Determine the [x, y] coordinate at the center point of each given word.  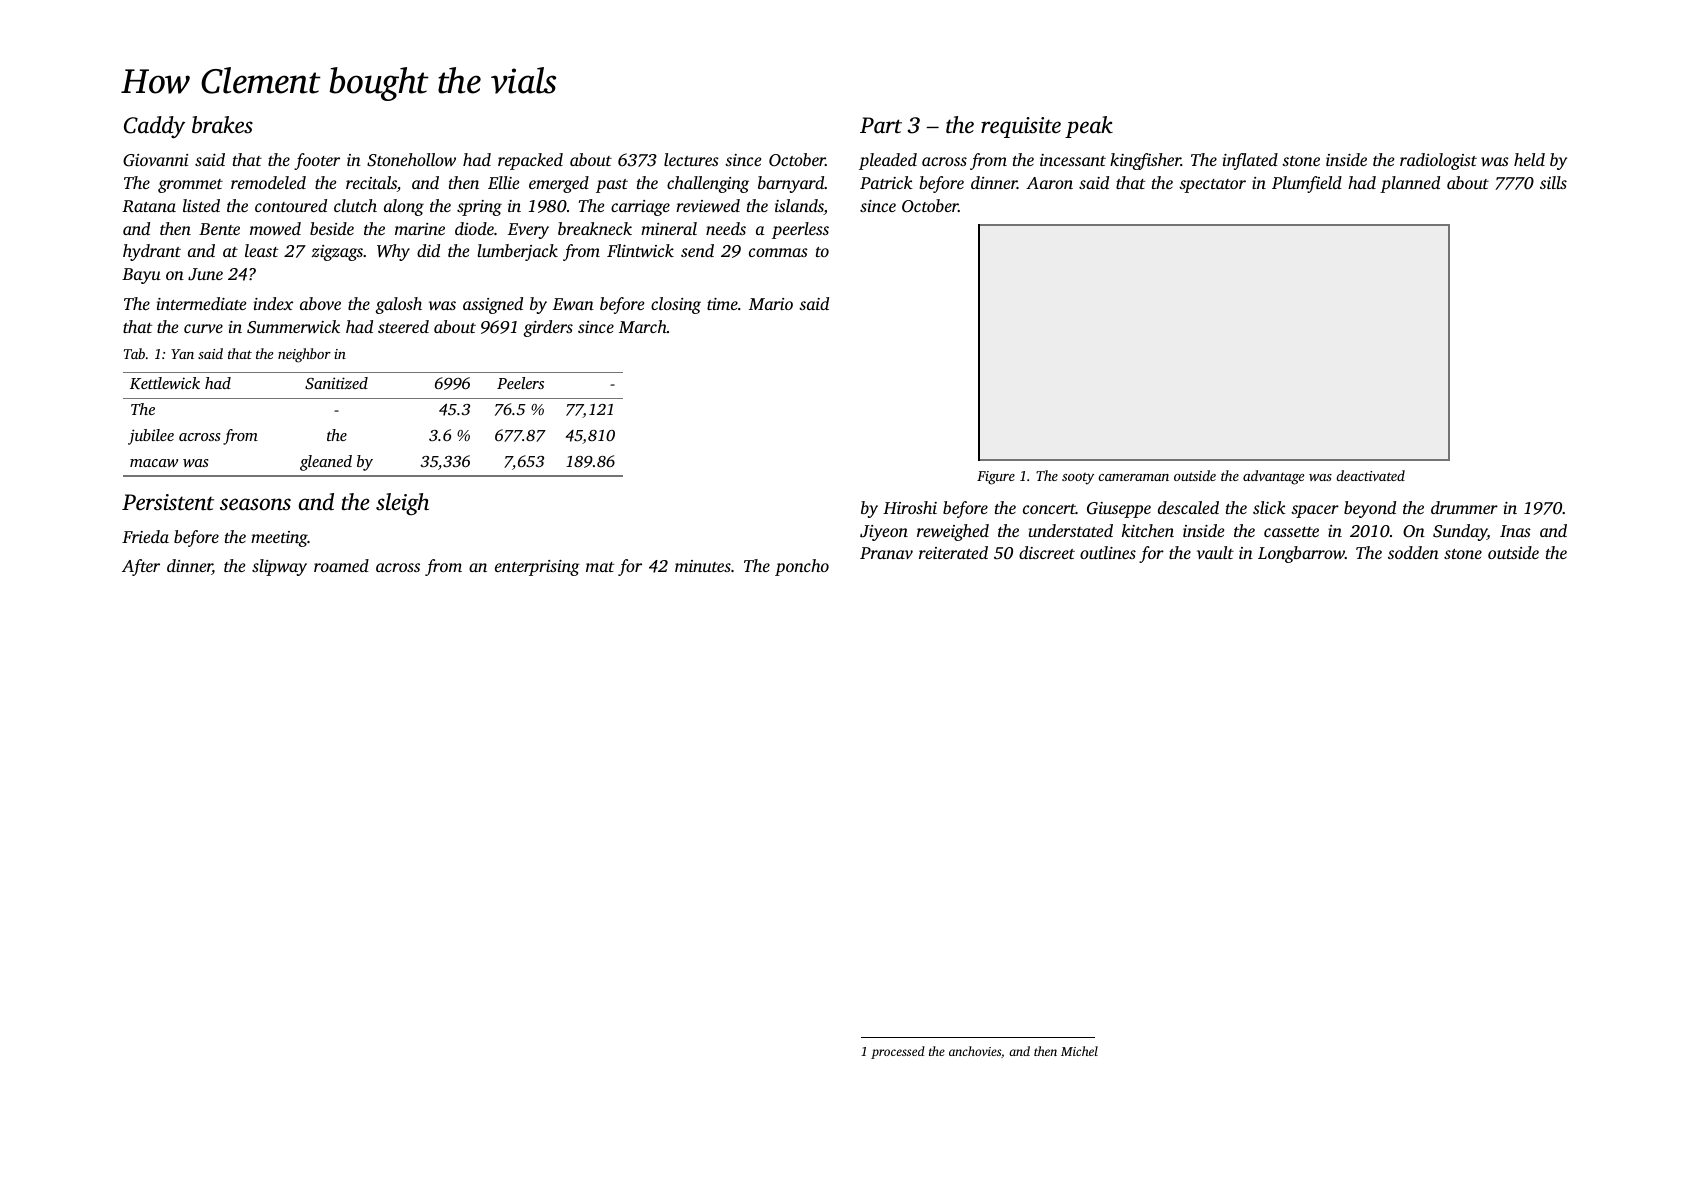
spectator [1212, 186]
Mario [771, 304]
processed [898, 1052]
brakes [222, 125]
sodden [1413, 552]
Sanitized [336, 383]
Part [881, 125]
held [1529, 159]
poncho [802, 567]
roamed [341, 565]
